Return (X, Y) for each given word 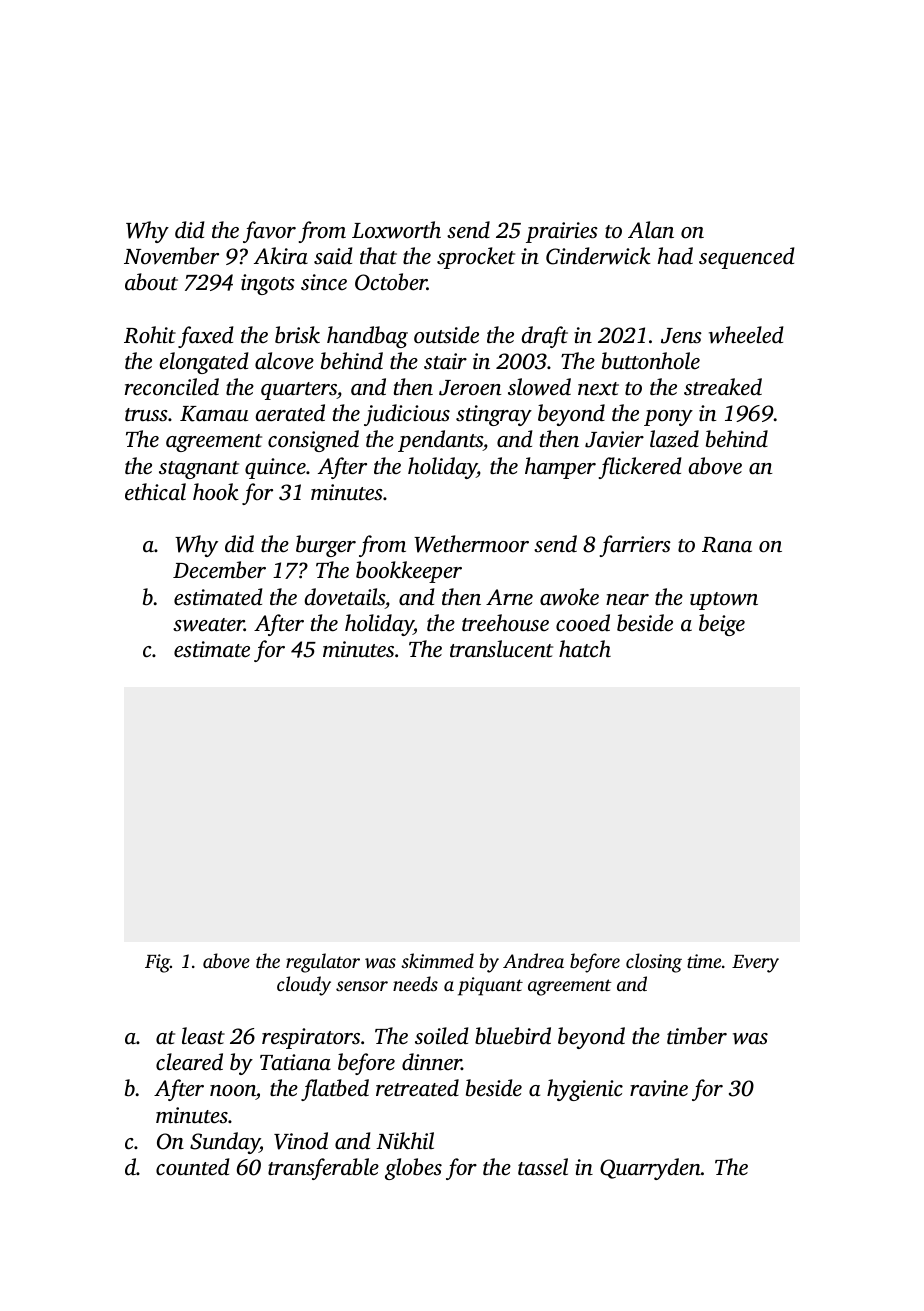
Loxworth (396, 230)
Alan (651, 230)
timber (697, 1036)
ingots (268, 284)
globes (413, 1169)
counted (192, 1167)
